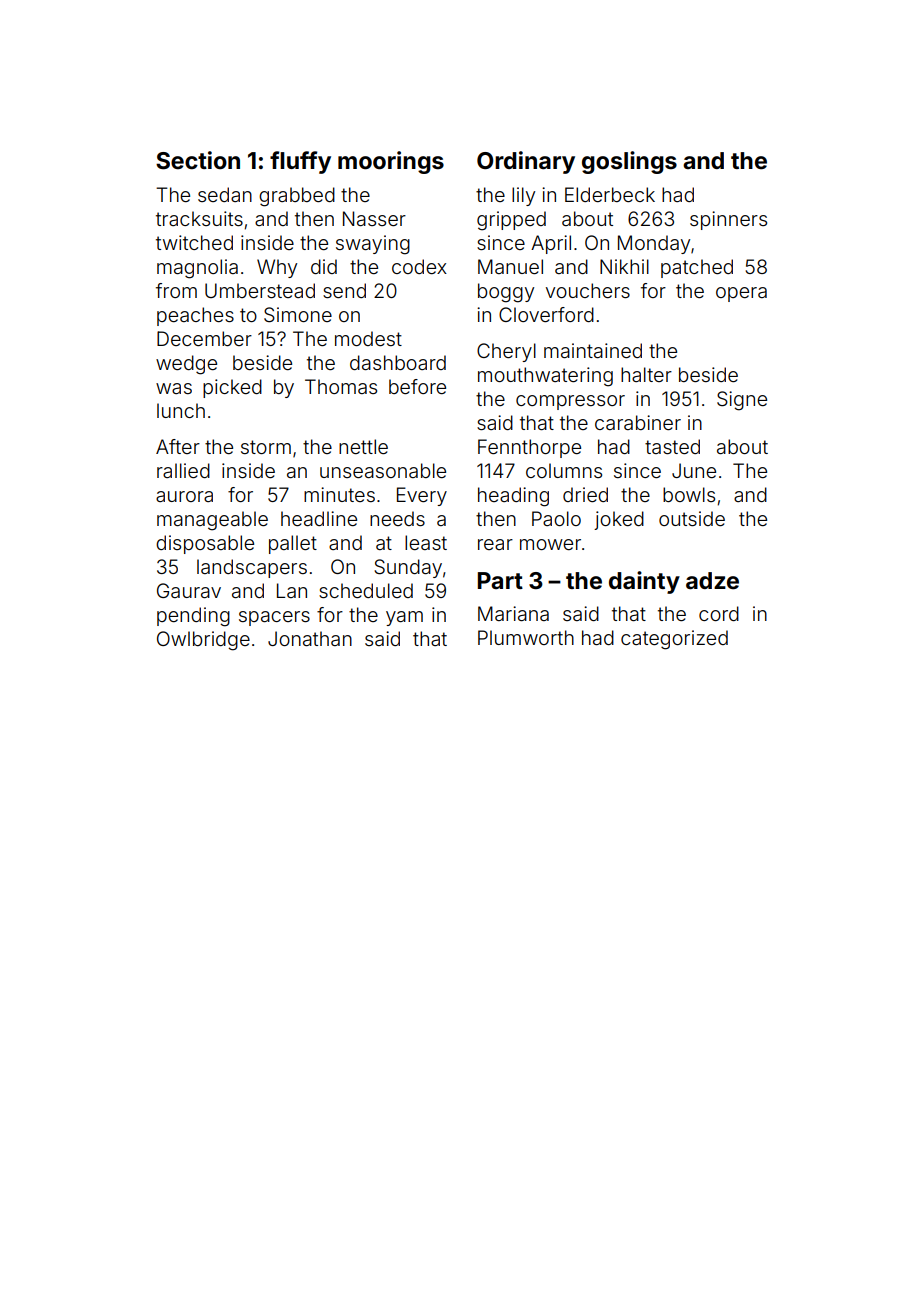 The image size is (924, 1311). I want to click on Section, so click(198, 160).
